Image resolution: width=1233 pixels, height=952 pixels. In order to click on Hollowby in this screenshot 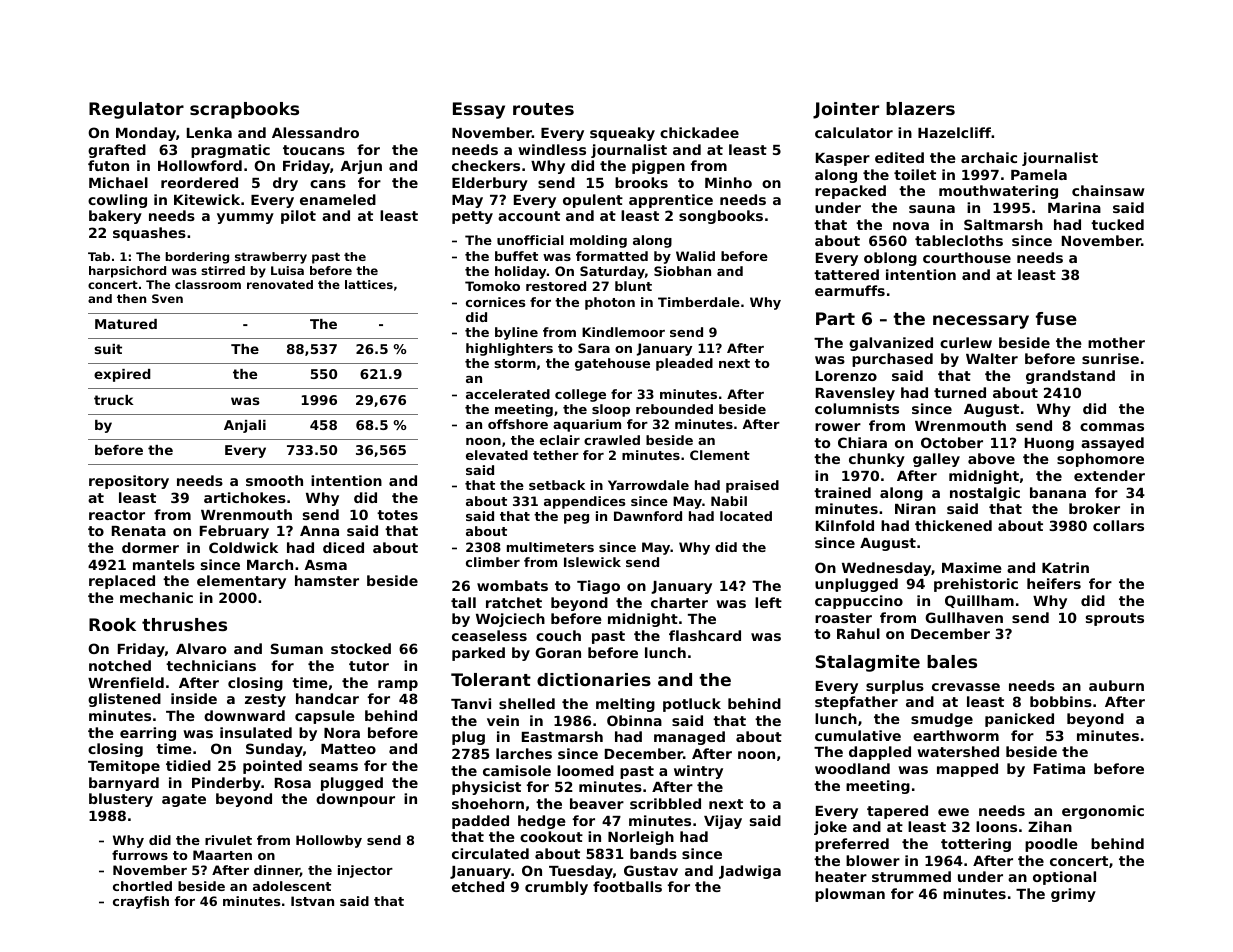, I will do `click(329, 841)`.
